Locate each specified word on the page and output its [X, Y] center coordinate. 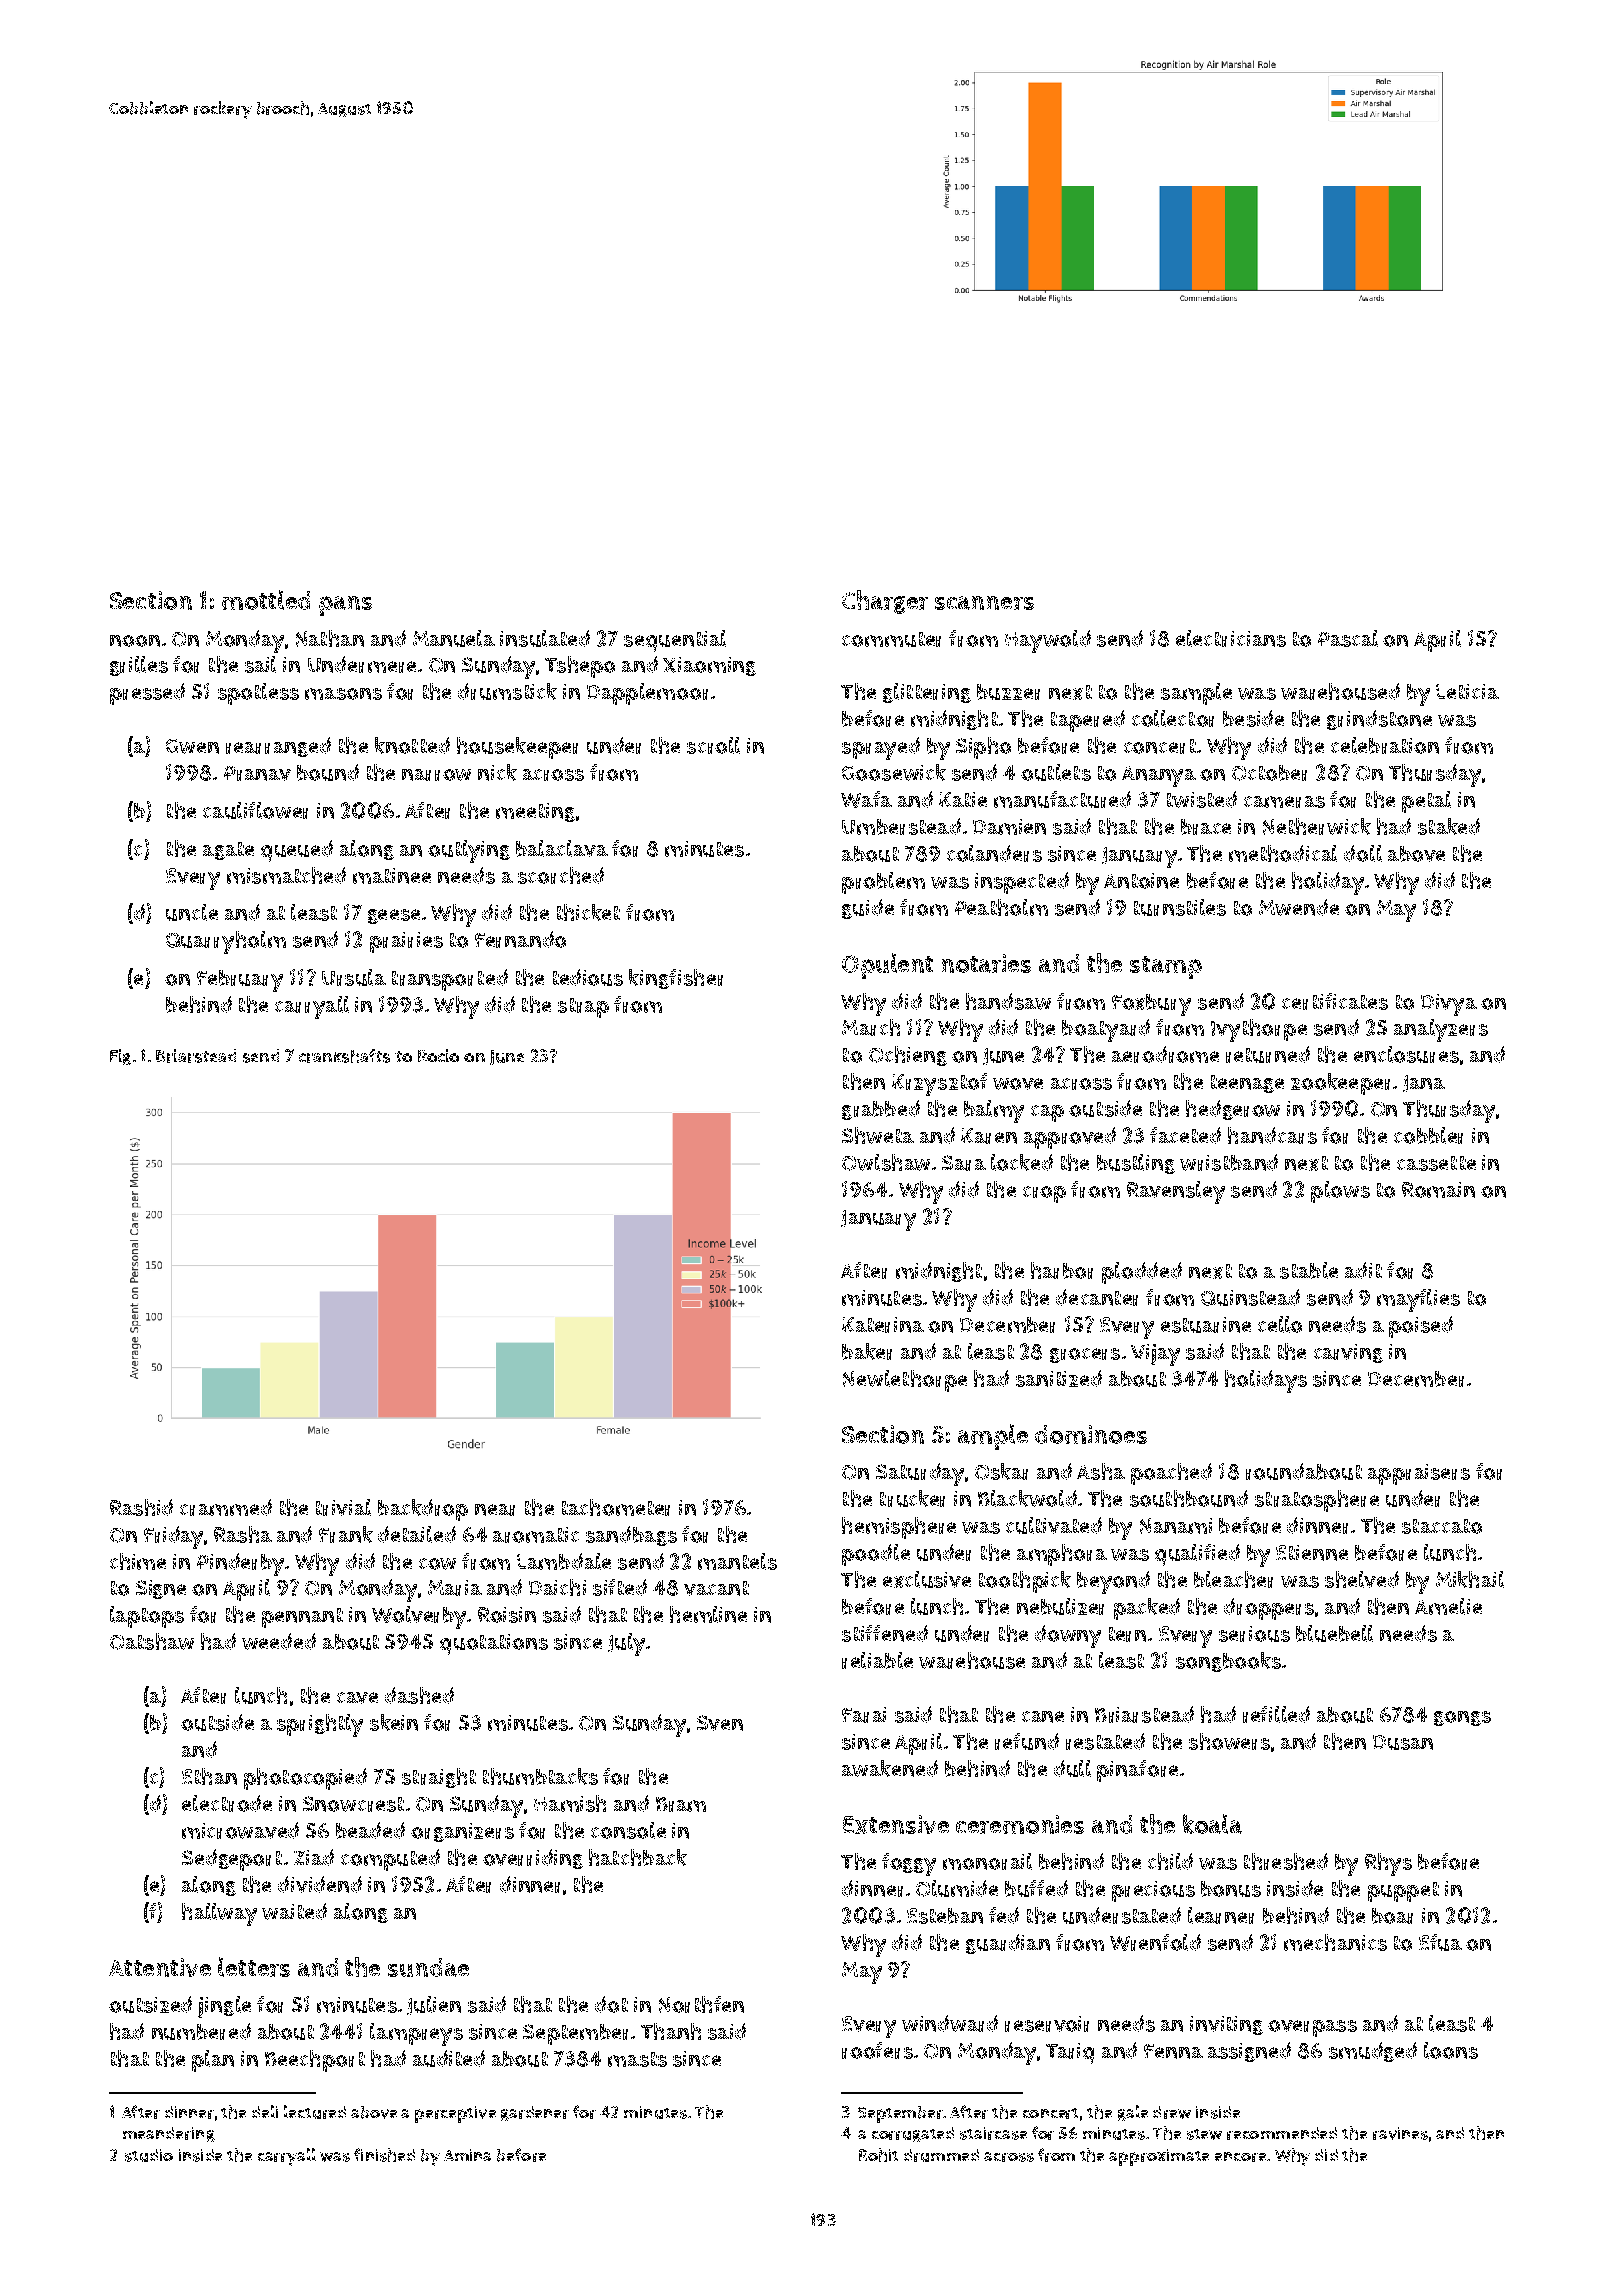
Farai [864, 1715]
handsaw [1008, 1001]
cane [1043, 1717]
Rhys [1388, 1864]
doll [1363, 853]
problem [883, 883]
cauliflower [255, 810]
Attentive [160, 1967]
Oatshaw [152, 1641]
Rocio [438, 1055]
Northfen [701, 2004]
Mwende [1299, 907]
